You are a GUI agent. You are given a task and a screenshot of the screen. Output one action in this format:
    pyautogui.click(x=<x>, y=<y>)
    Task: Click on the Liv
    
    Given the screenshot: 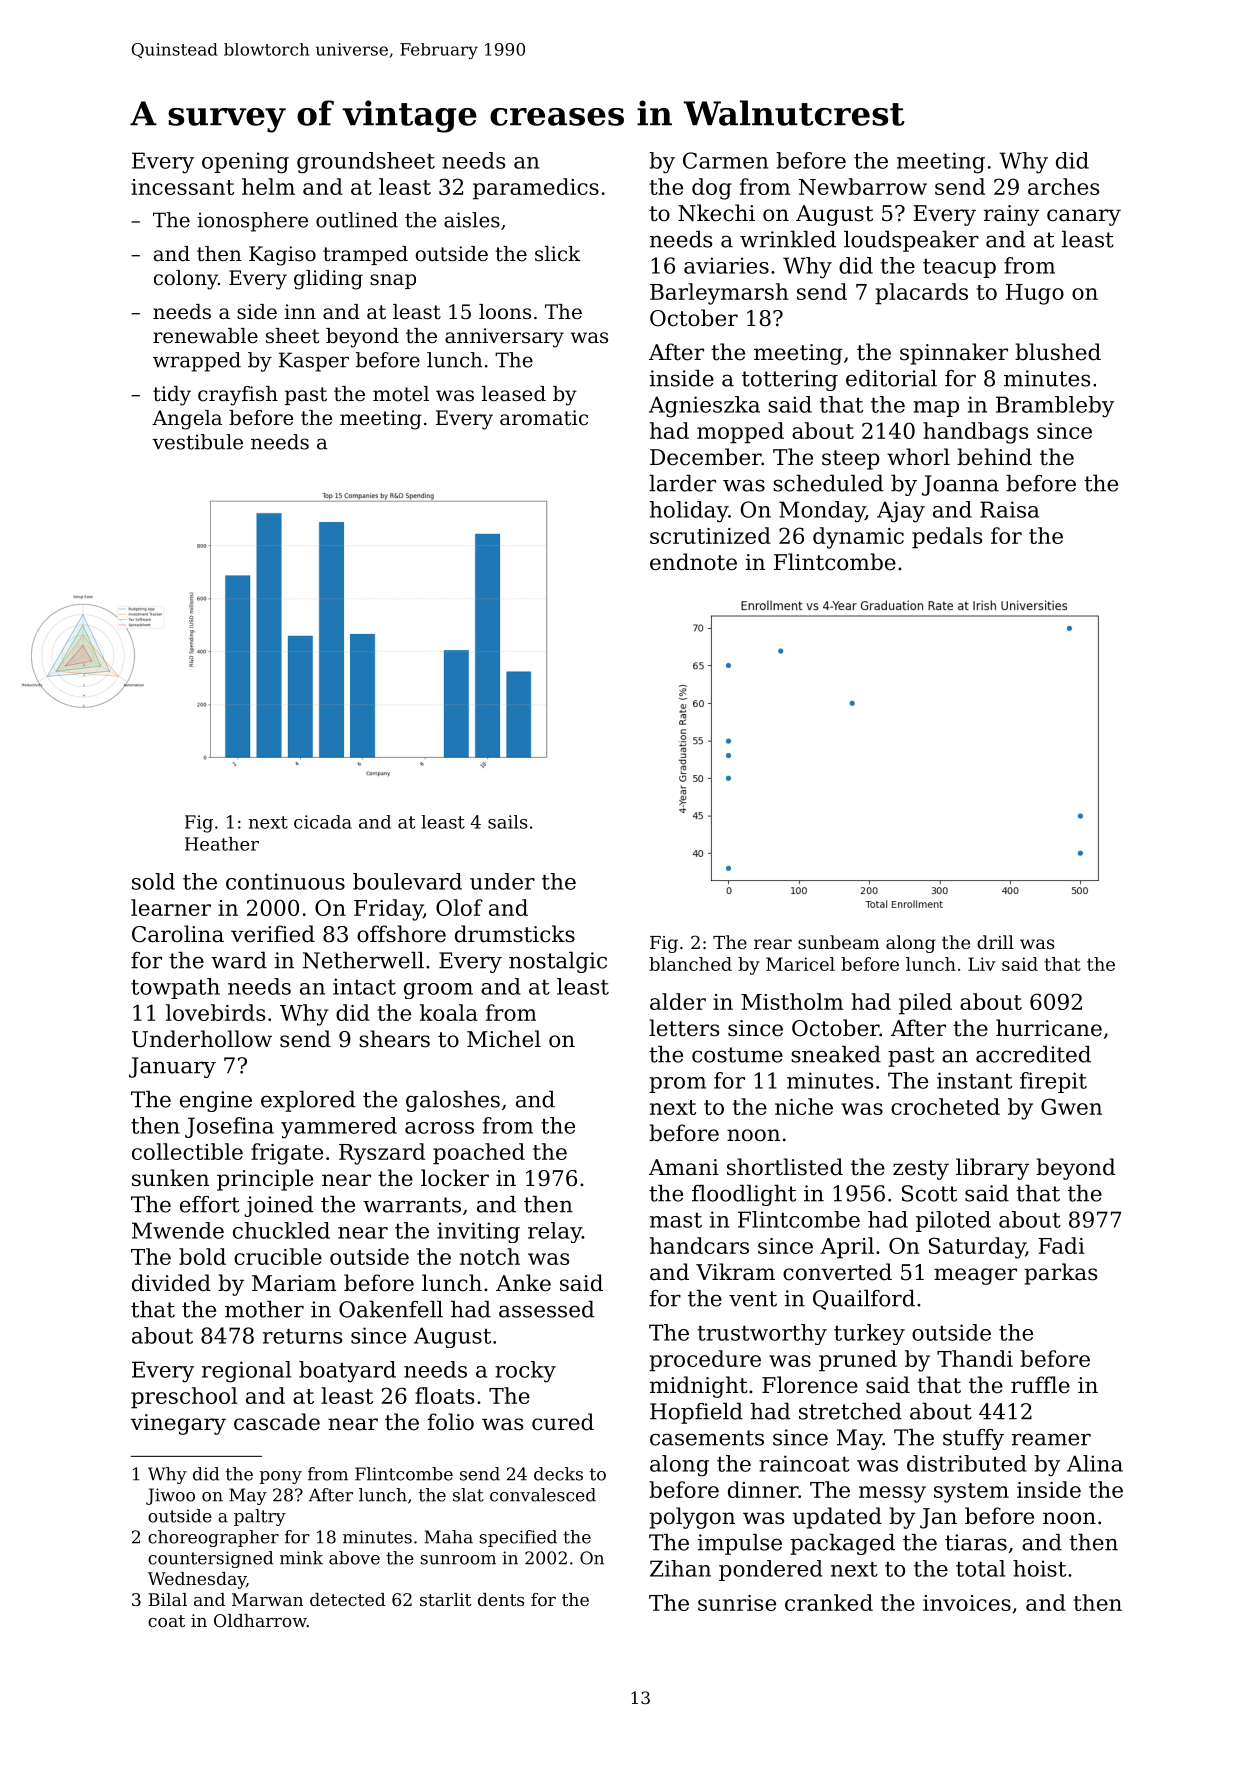 What is the action you would take?
    pyautogui.click(x=981, y=964)
